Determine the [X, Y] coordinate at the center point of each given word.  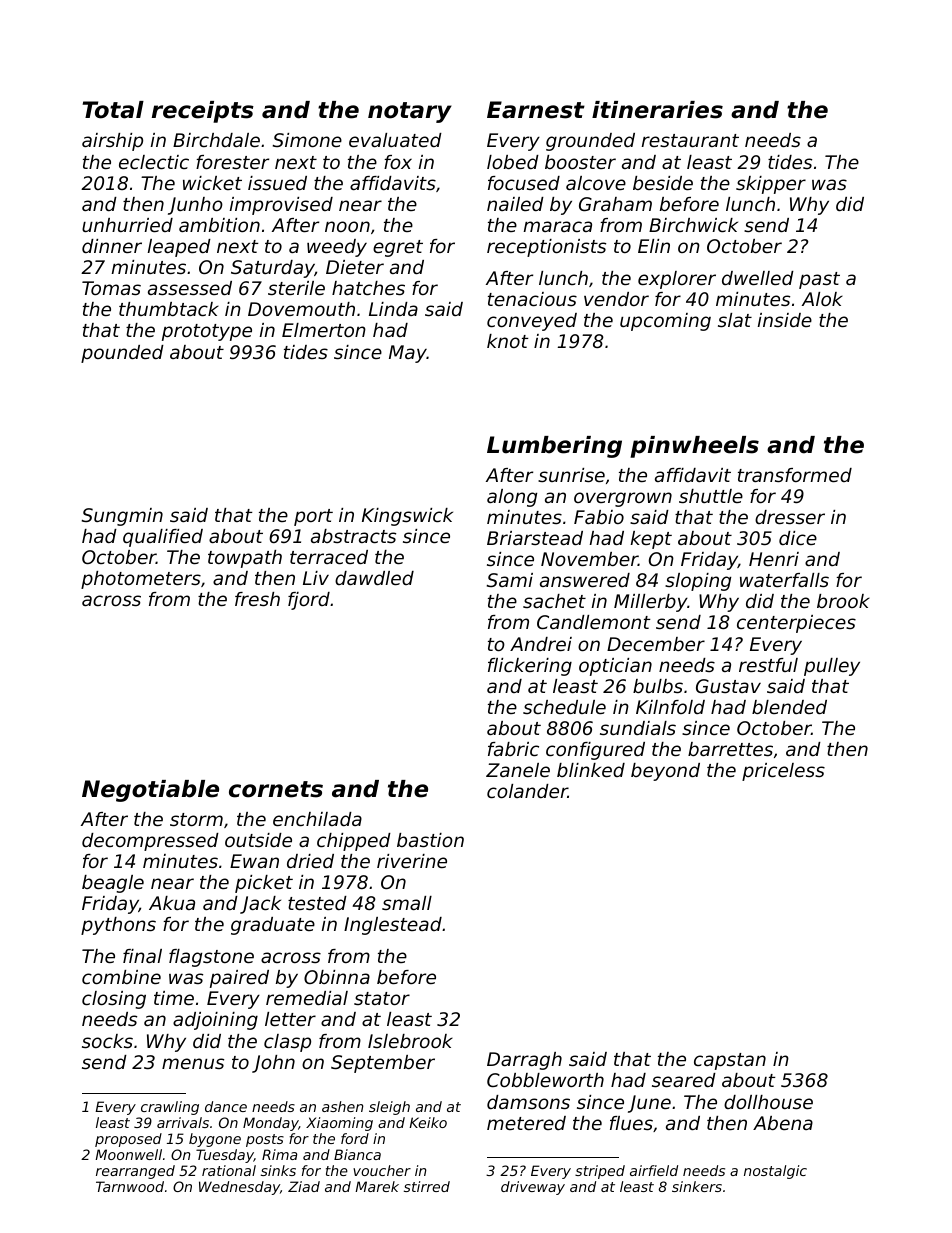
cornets [276, 789]
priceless [783, 772]
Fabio [599, 517]
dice [798, 538]
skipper [771, 185]
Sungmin [122, 517]
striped [600, 1172]
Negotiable [150, 791]
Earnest [536, 110]
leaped [179, 248]
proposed [128, 1140]
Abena [783, 1123]
